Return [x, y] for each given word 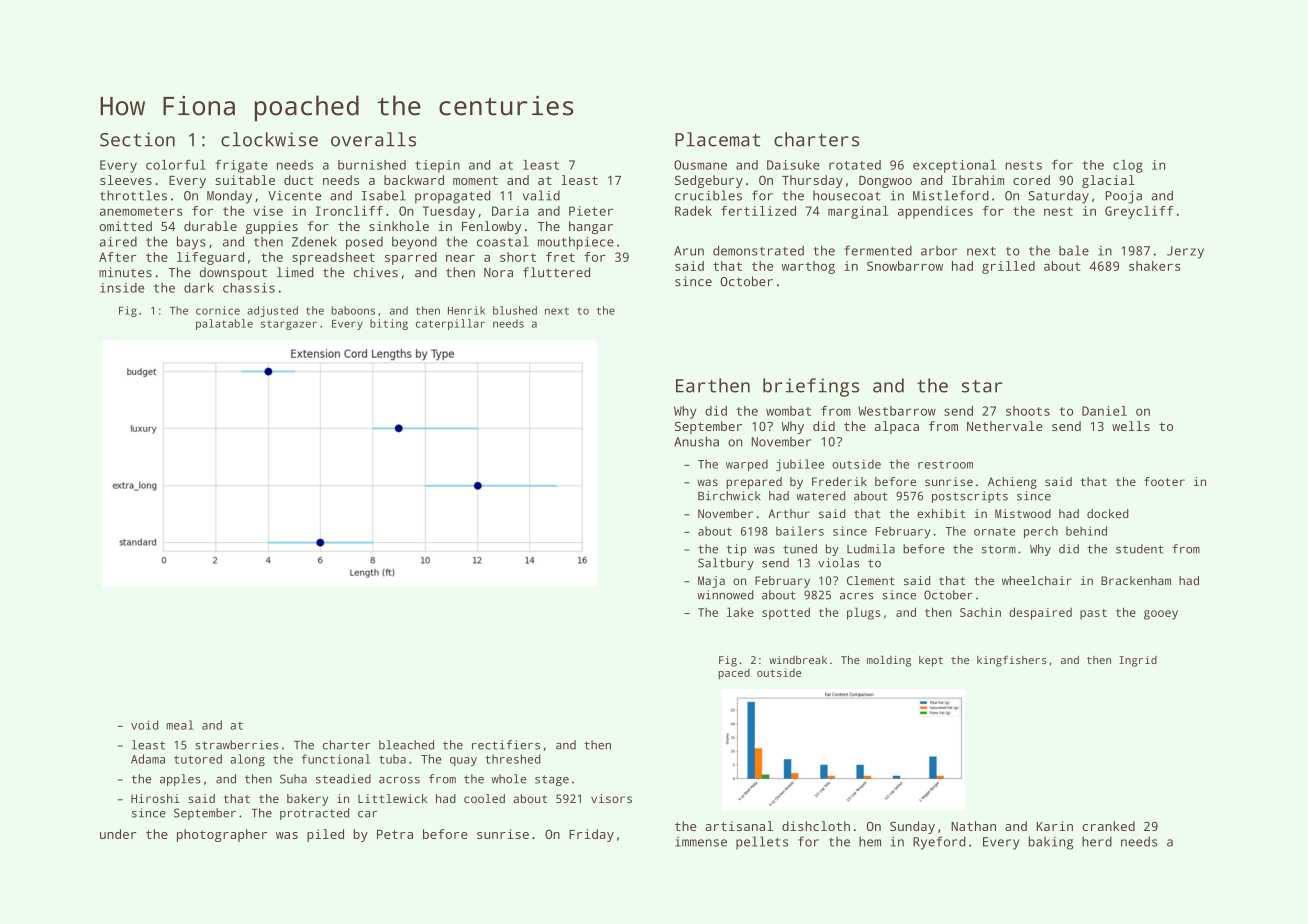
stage [552, 780]
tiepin [437, 166]
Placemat [717, 139]
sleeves [126, 180]
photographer [222, 835]
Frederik [839, 481]
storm [999, 549]
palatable [224, 324]
